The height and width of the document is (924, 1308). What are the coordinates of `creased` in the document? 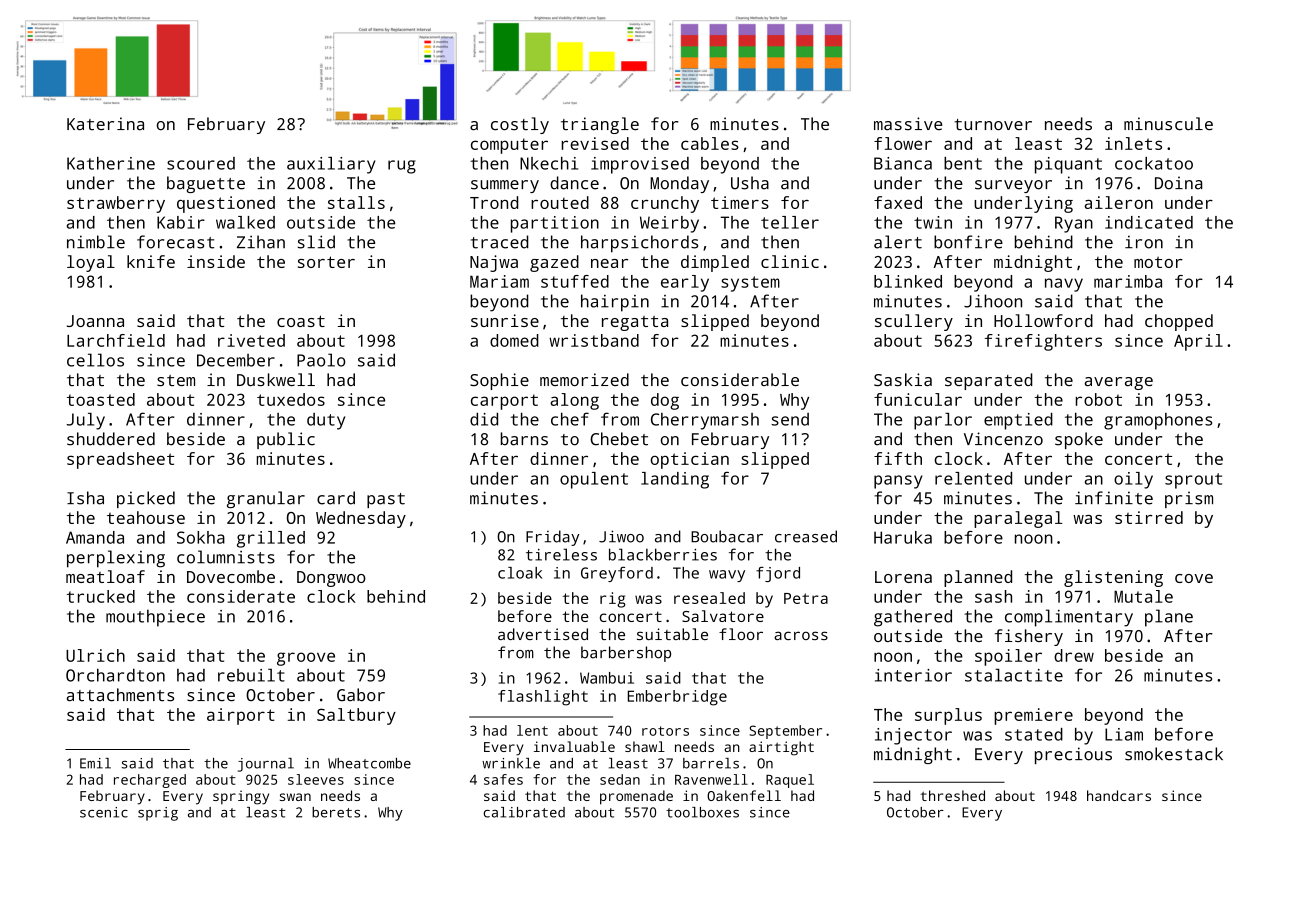 It's located at (806, 536).
